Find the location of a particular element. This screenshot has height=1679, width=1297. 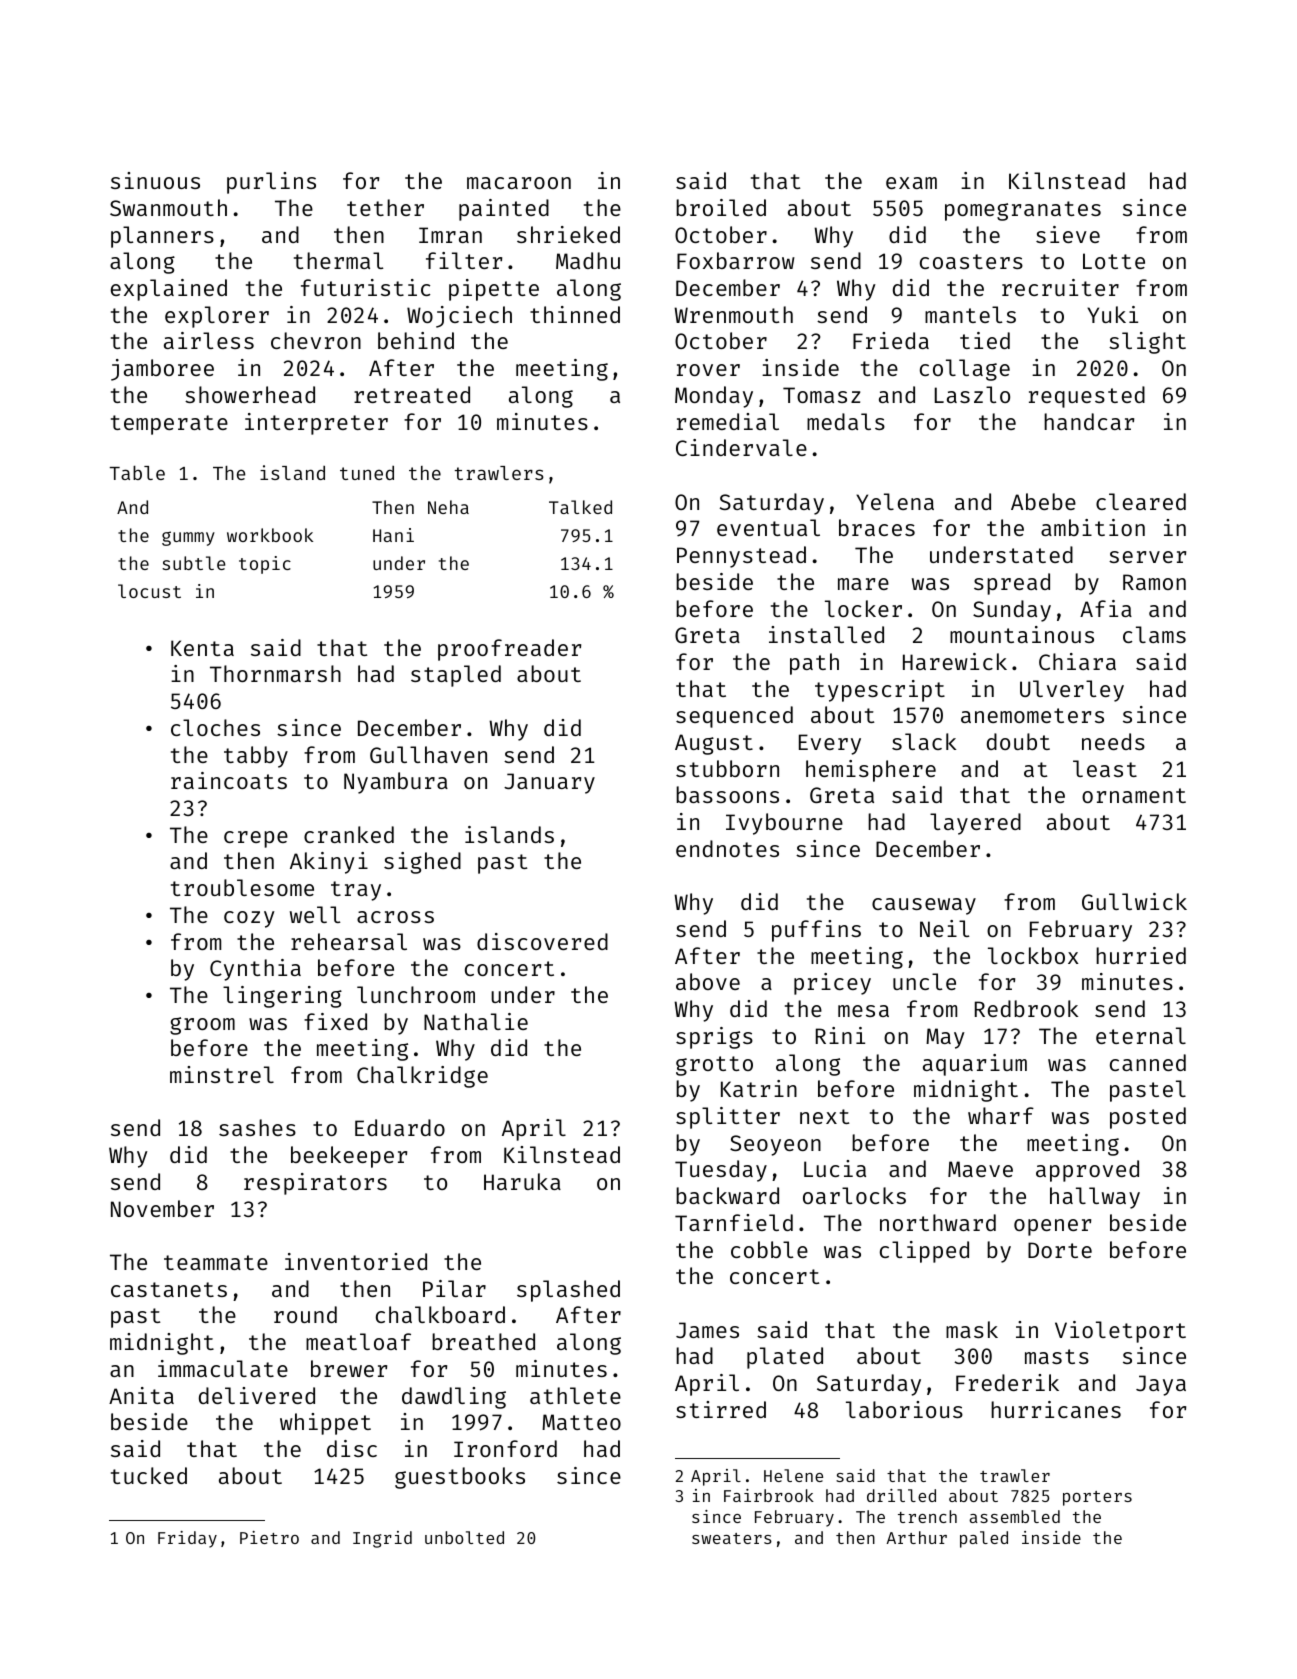

hurried is located at coordinates (1141, 955).
